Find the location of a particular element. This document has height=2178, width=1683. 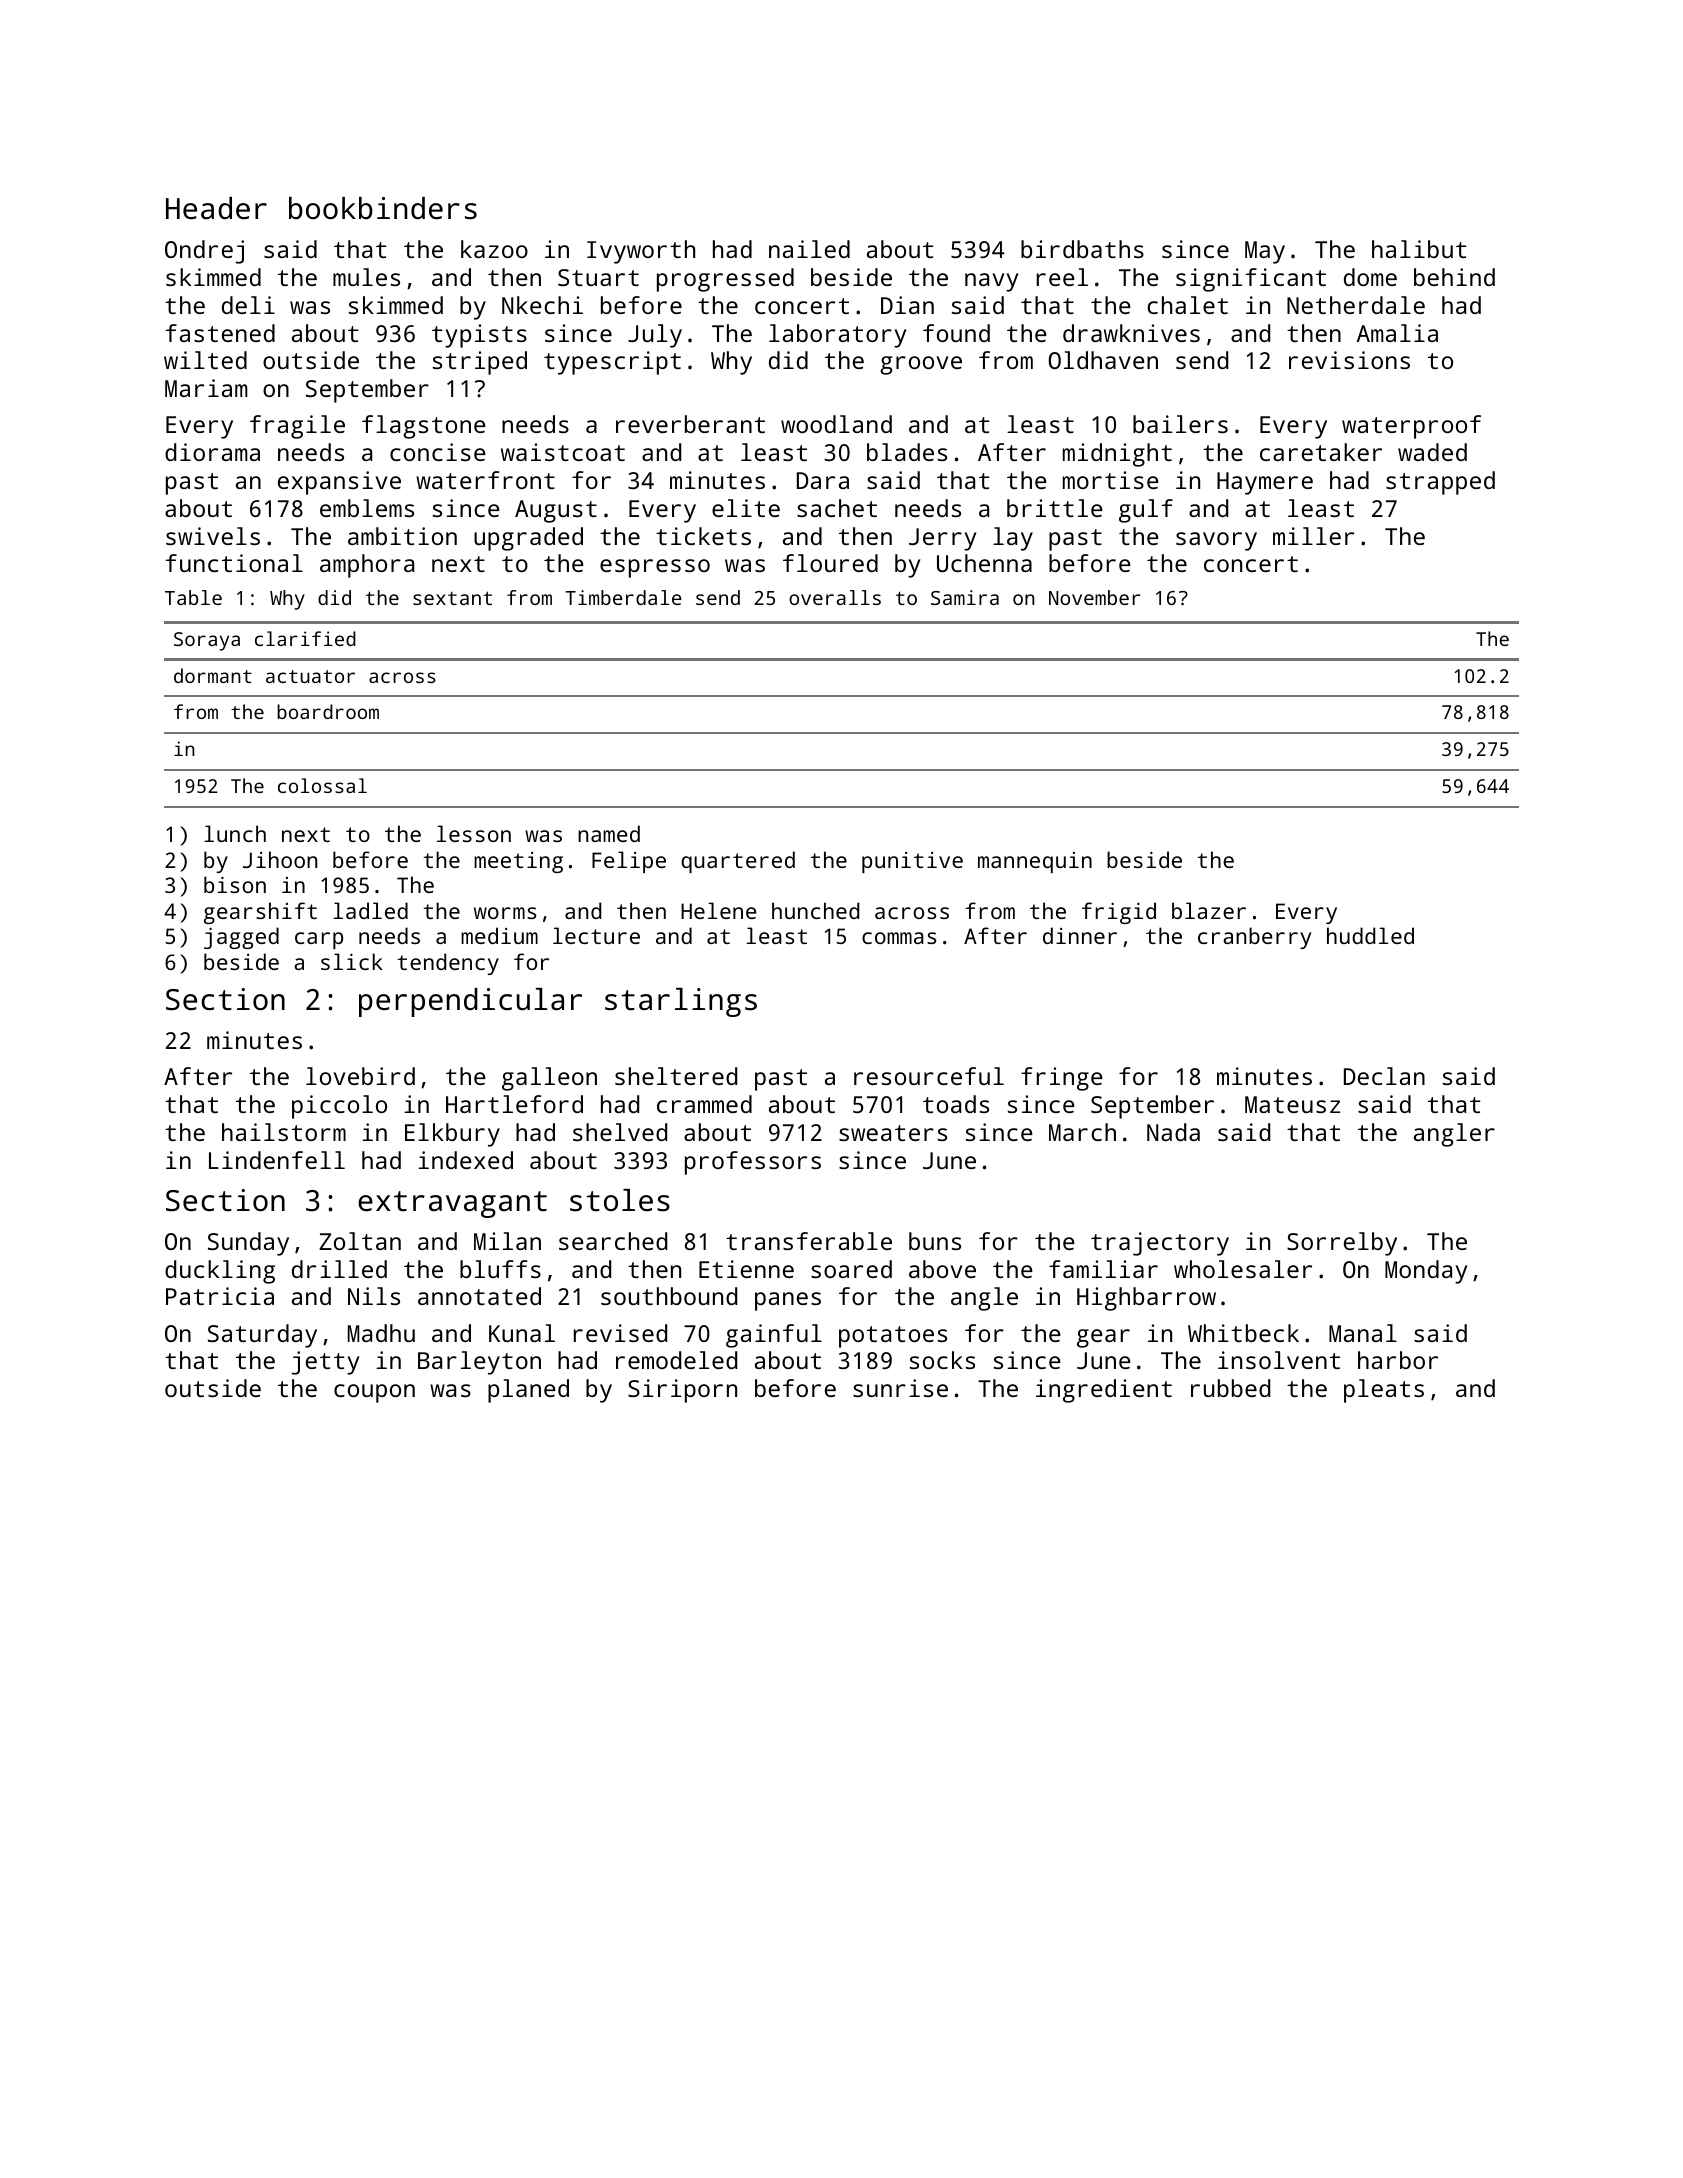

Header is located at coordinates (216, 208).
